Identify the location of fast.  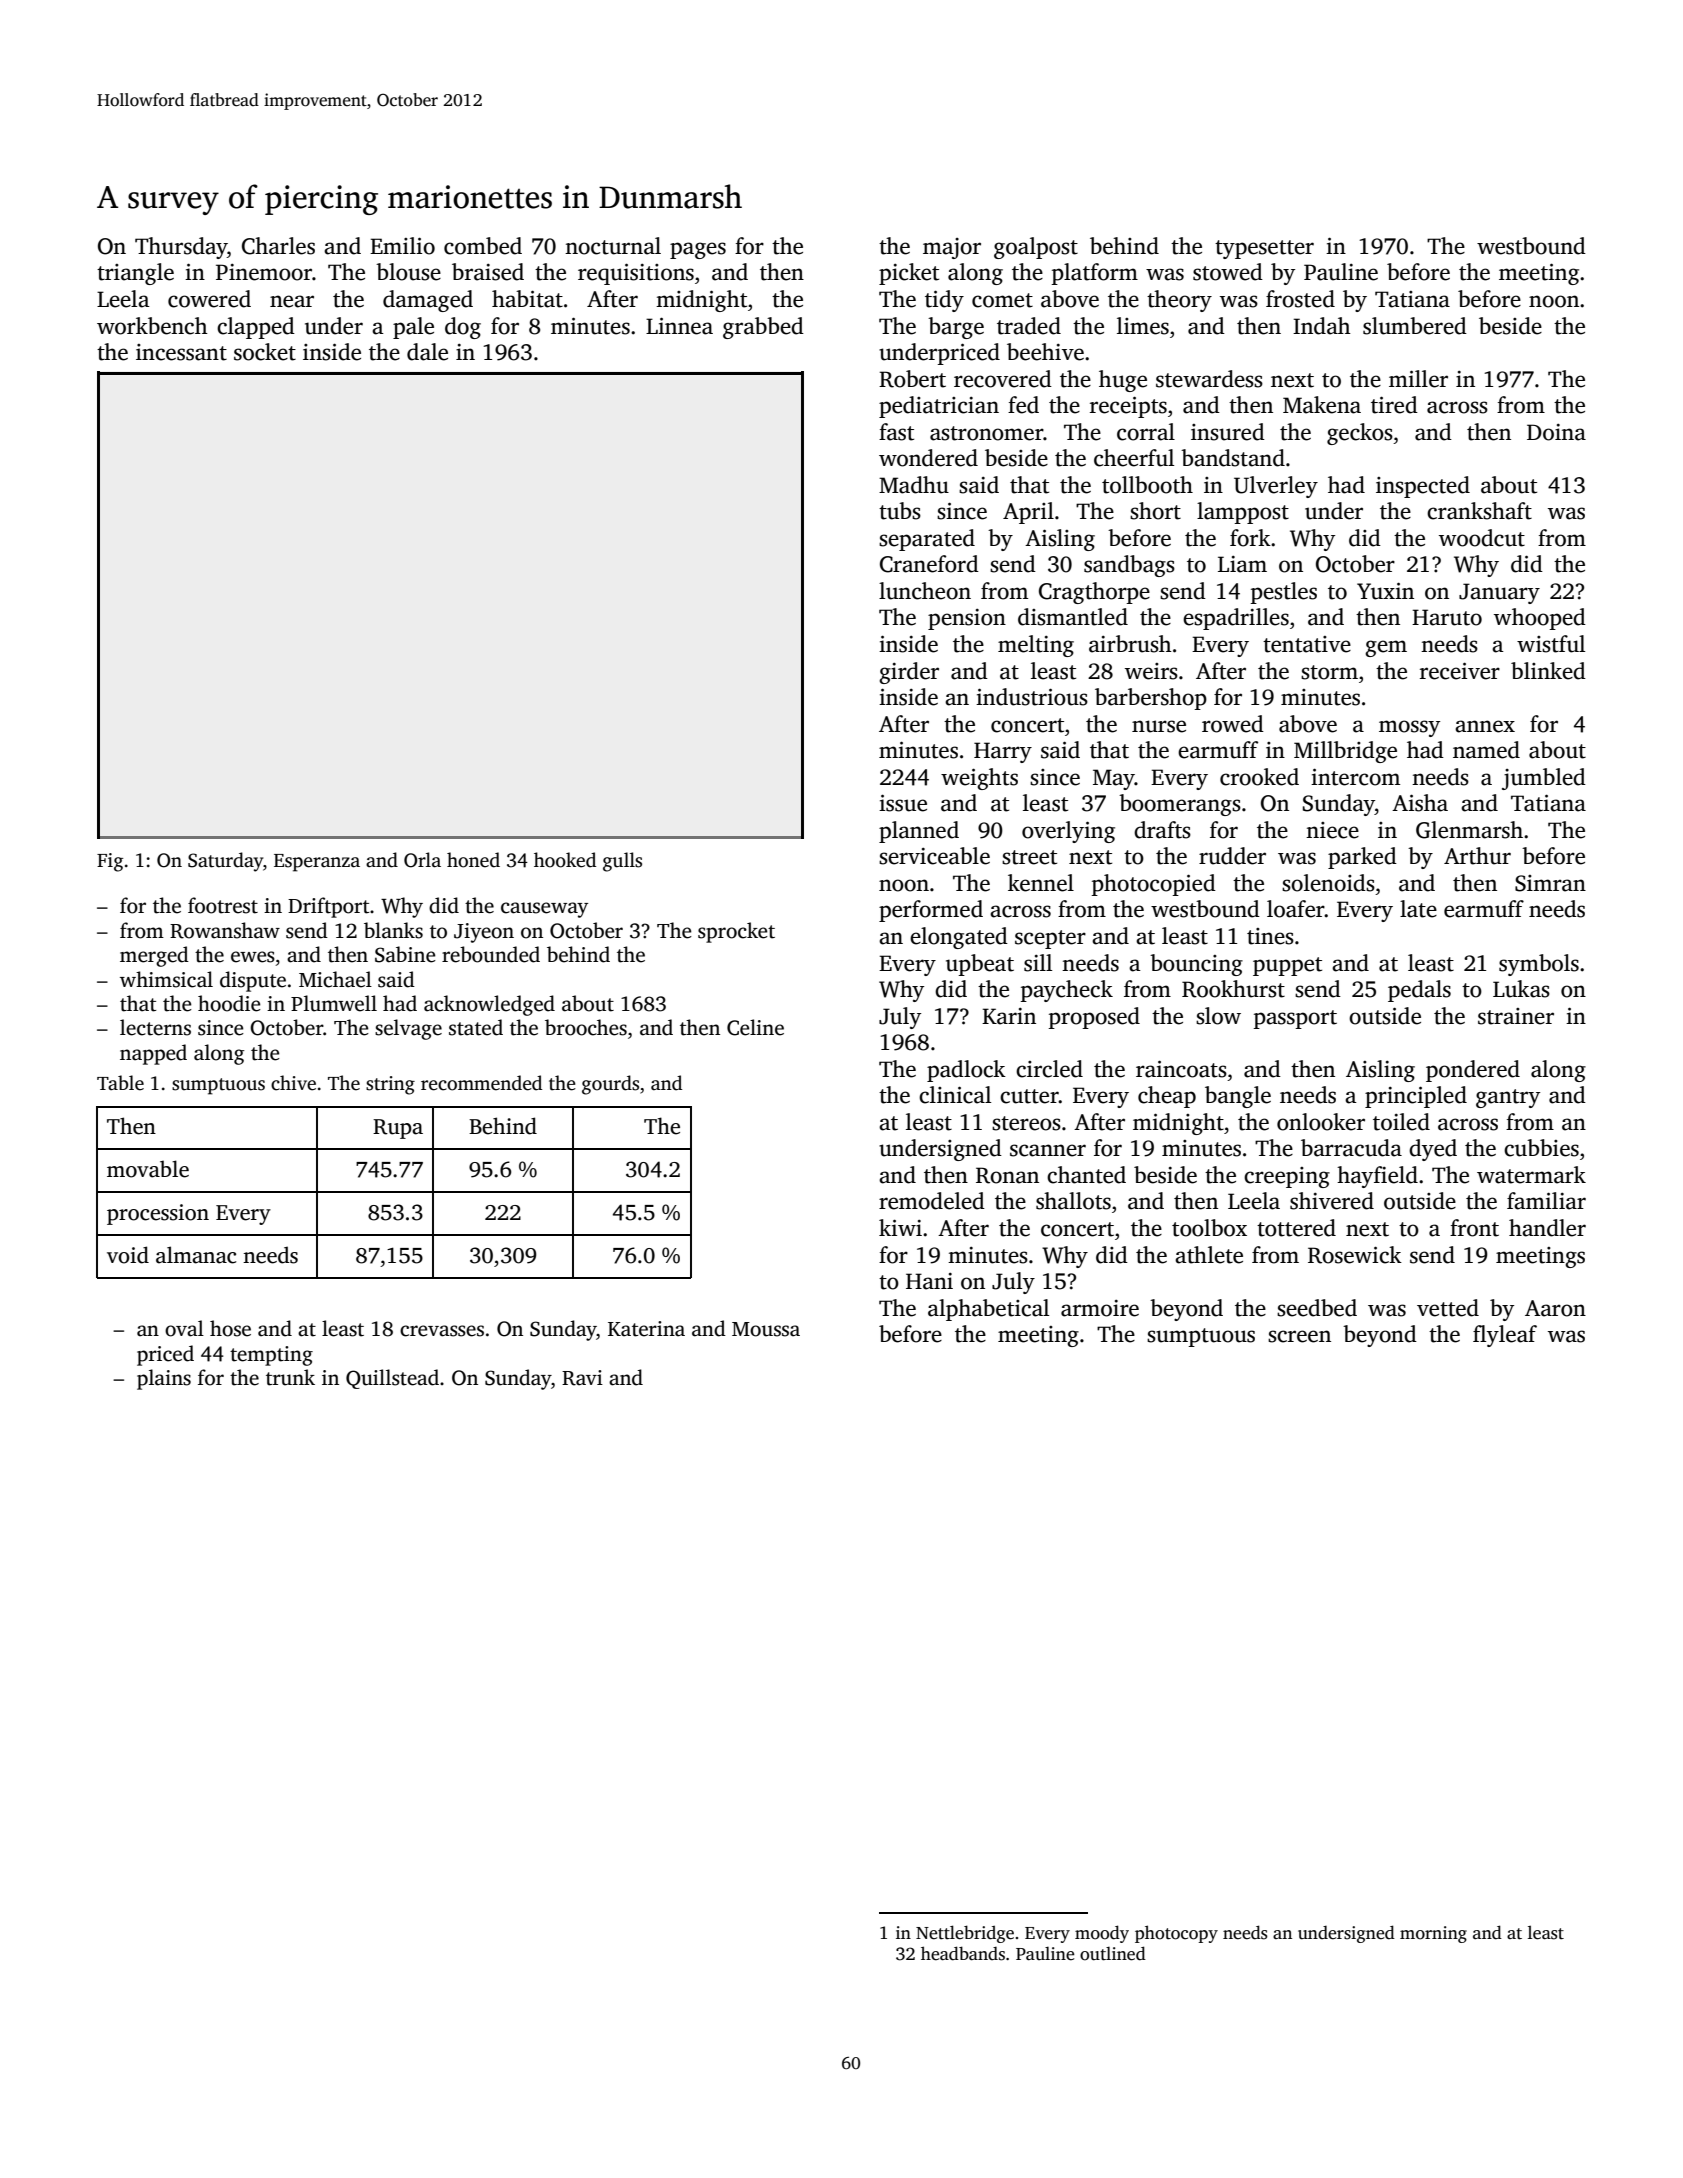
(896, 432).
